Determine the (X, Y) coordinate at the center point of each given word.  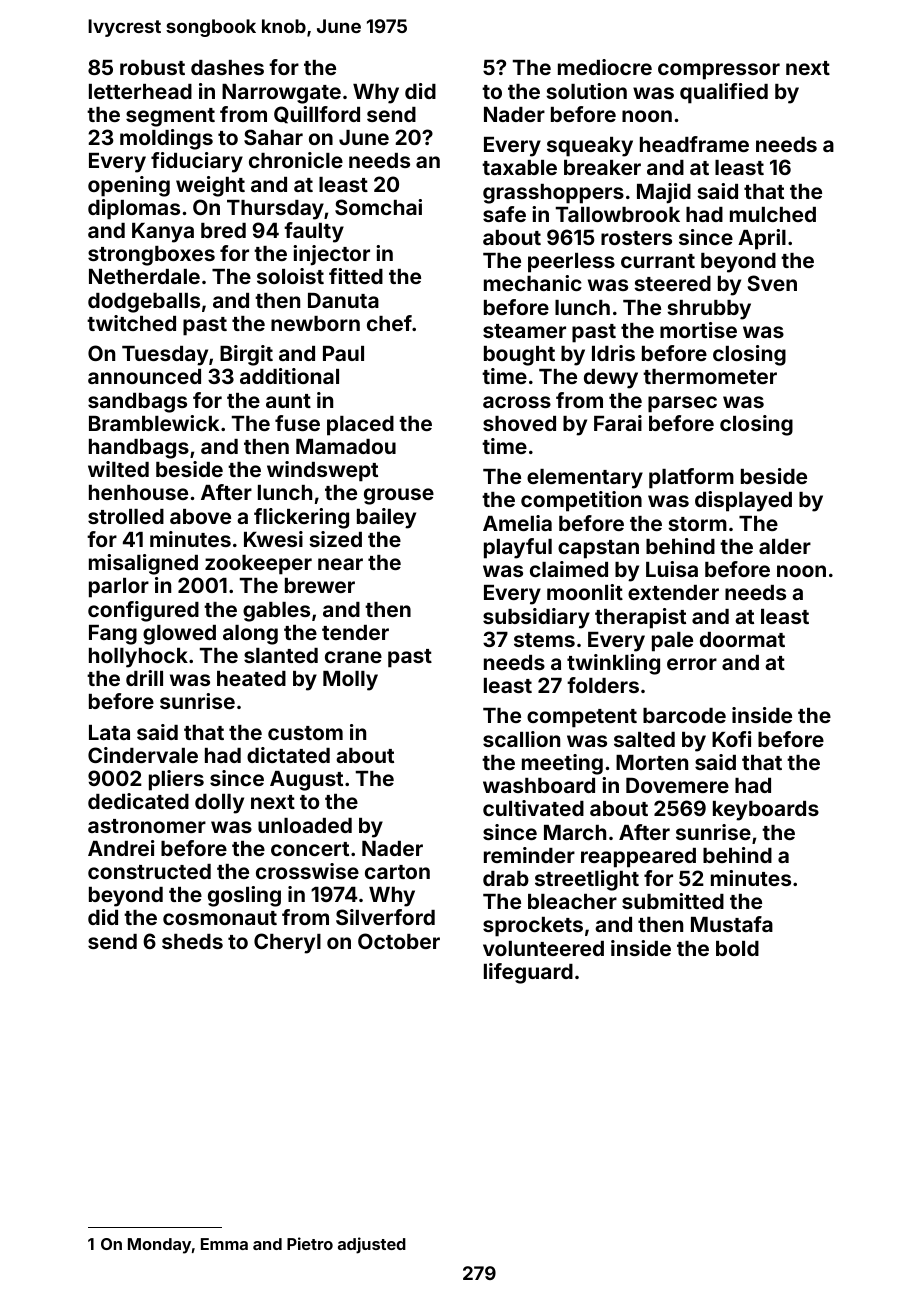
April (762, 239)
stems (544, 640)
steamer (524, 331)
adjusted (372, 1245)
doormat (742, 639)
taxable (519, 167)
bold (737, 948)
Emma (224, 1244)
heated (251, 678)
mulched (773, 214)
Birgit (246, 355)
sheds (192, 941)
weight (210, 186)
